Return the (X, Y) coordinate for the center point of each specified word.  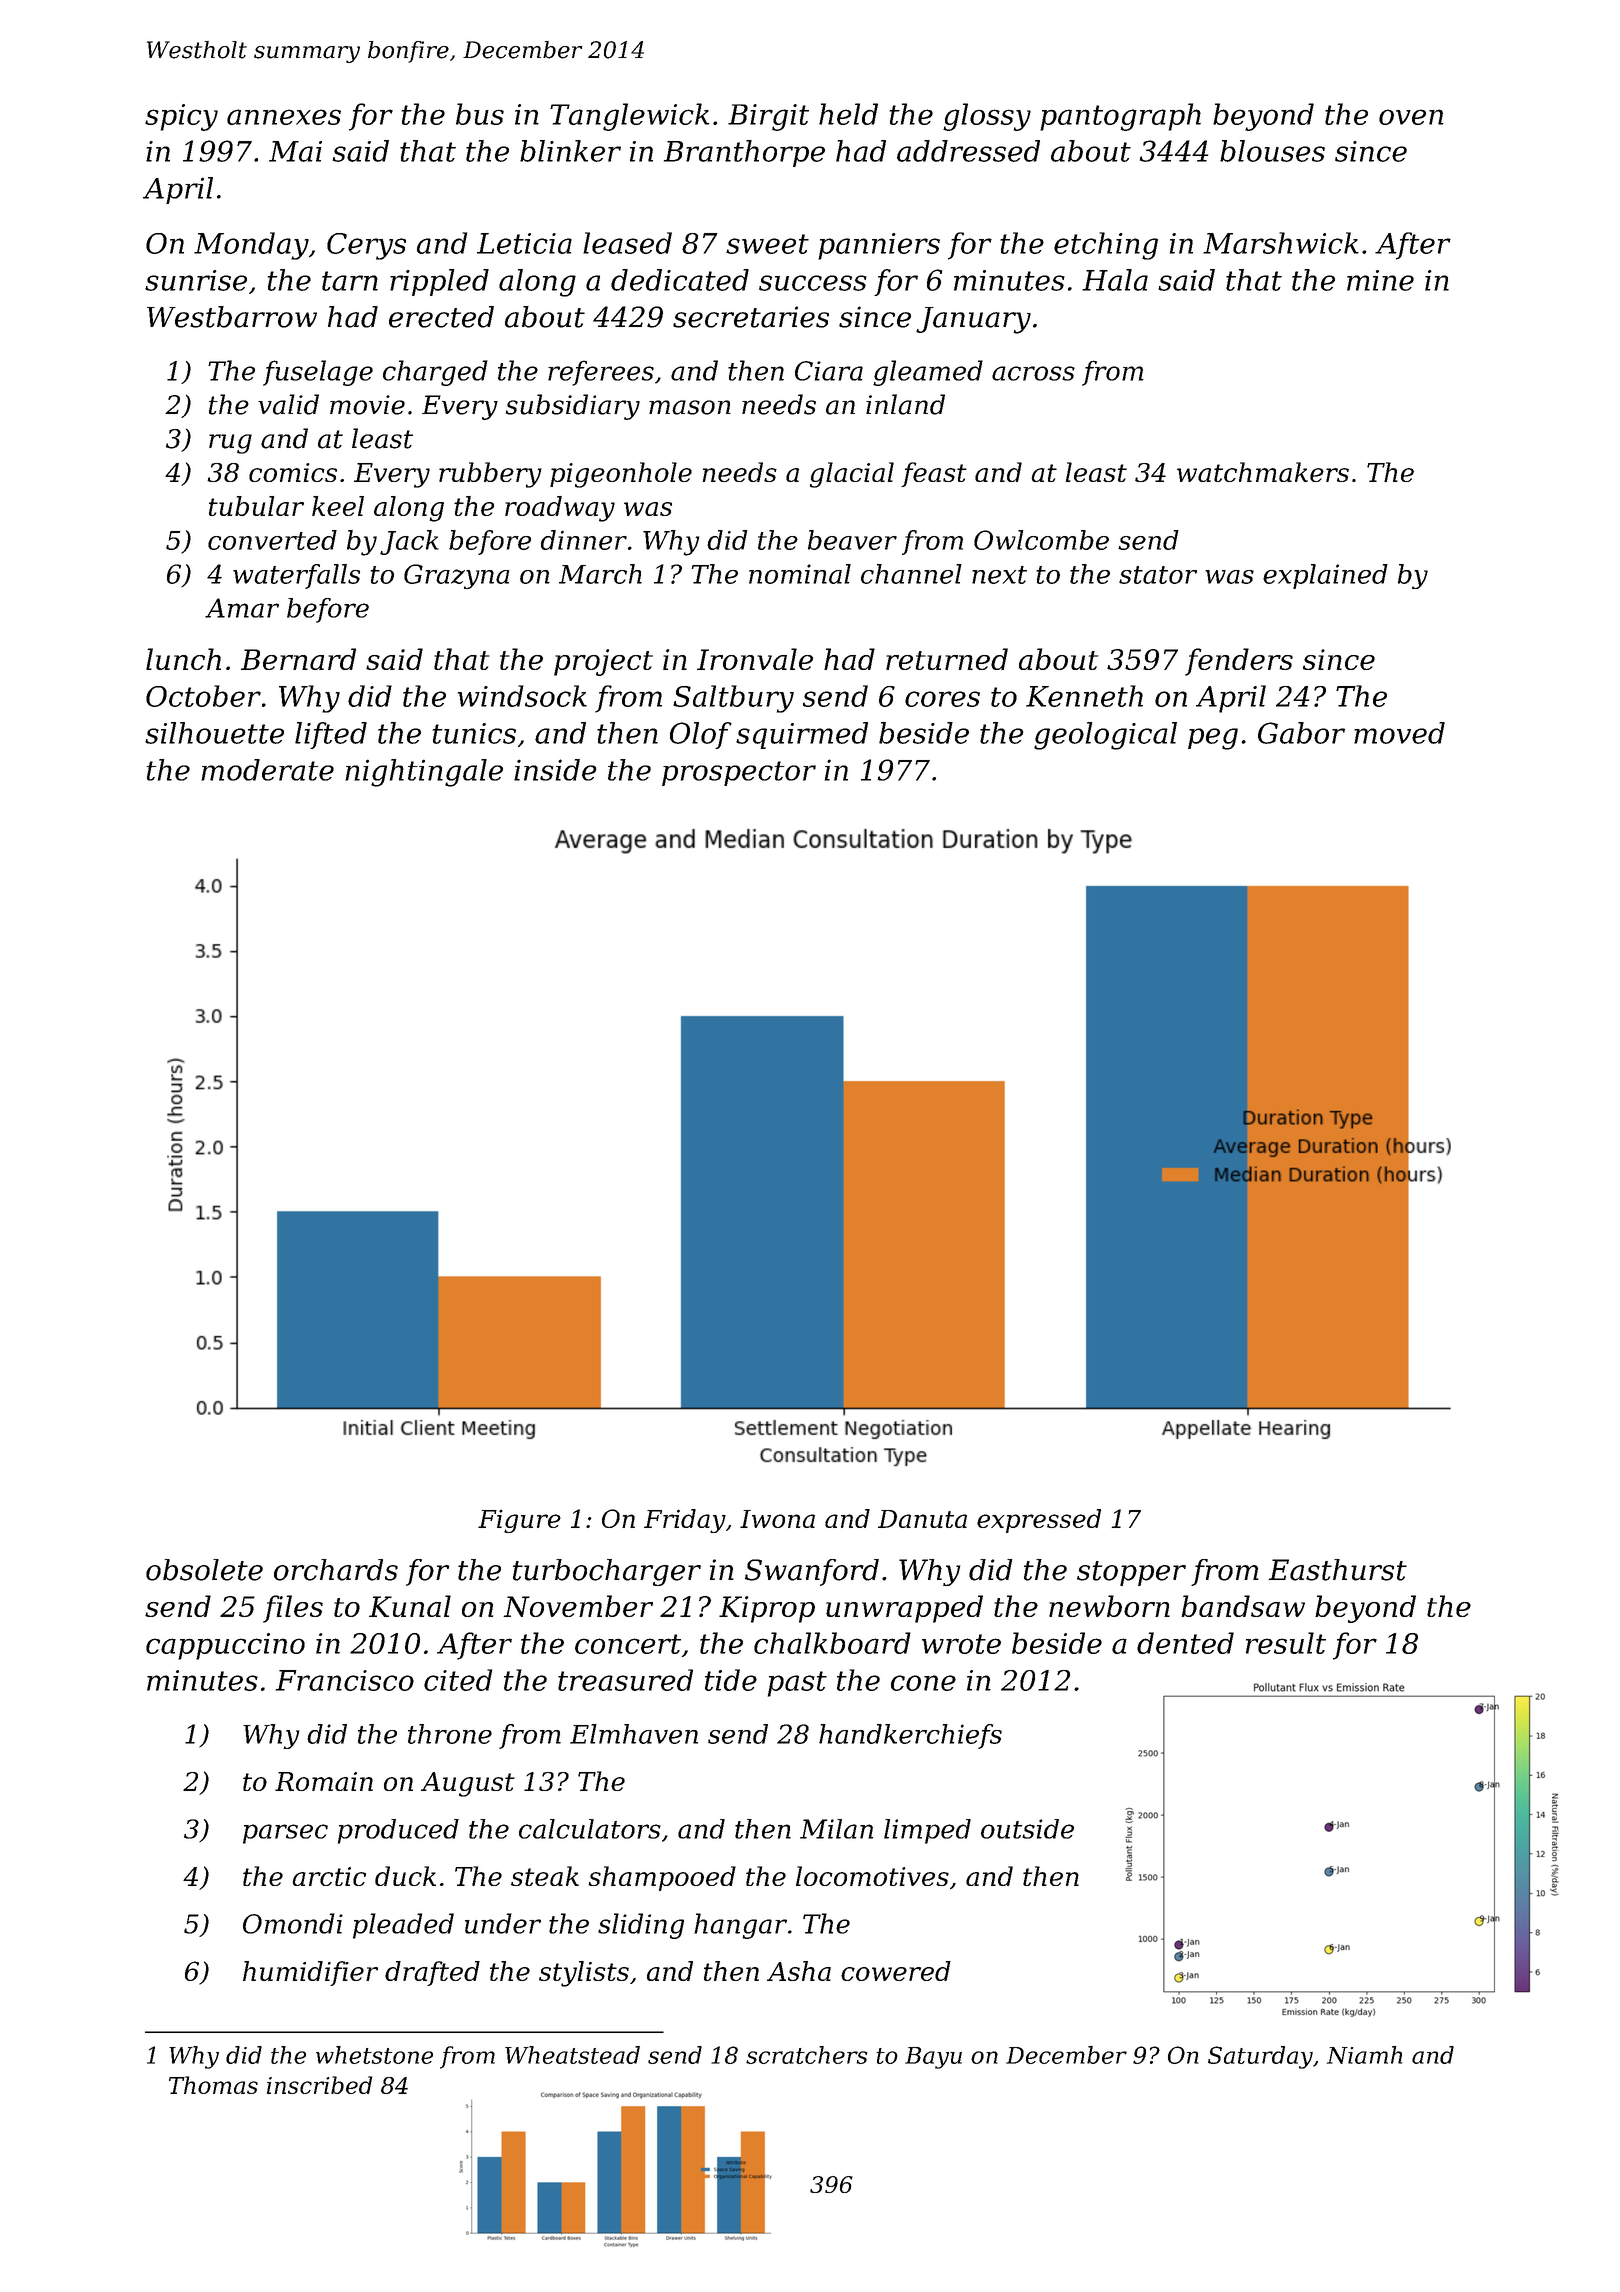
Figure (519, 1521)
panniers (879, 246)
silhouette (214, 733)
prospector (739, 773)
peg (1213, 739)
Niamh (1364, 2055)
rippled (439, 282)
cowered (896, 1971)
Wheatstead (572, 2055)
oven (1411, 117)
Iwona (777, 1519)
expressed (1039, 1521)
